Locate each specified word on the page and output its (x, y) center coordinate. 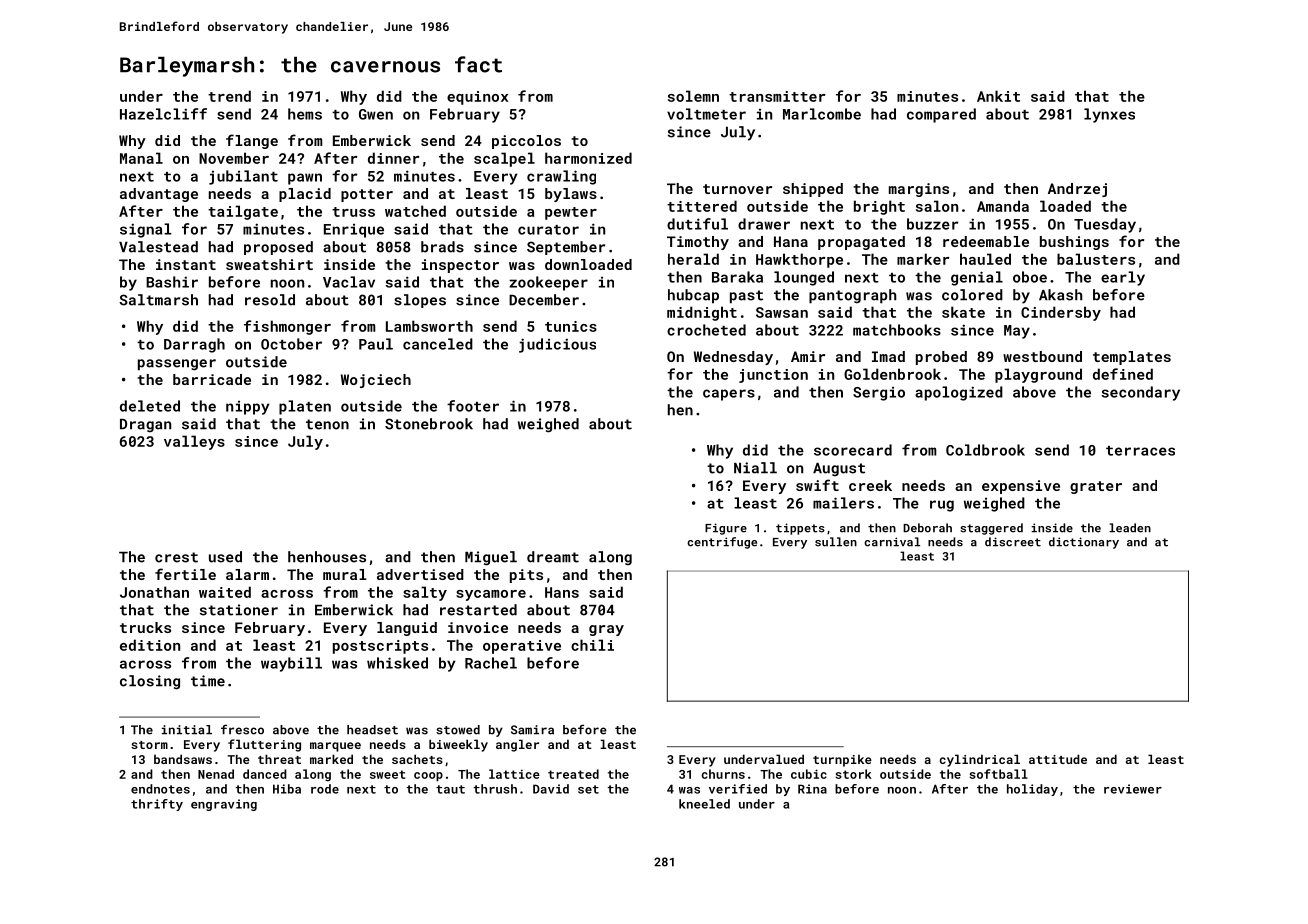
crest (176, 557)
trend (229, 96)
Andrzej (1077, 190)
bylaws (571, 195)
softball (999, 774)
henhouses (327, 557)
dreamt (553, 557)
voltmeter (706, 114)
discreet (1013, 542)
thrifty (157, 805)
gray (606, 630)
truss (353, 212)
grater (1096, 487)
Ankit (998, 96)
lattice (514, 774)
